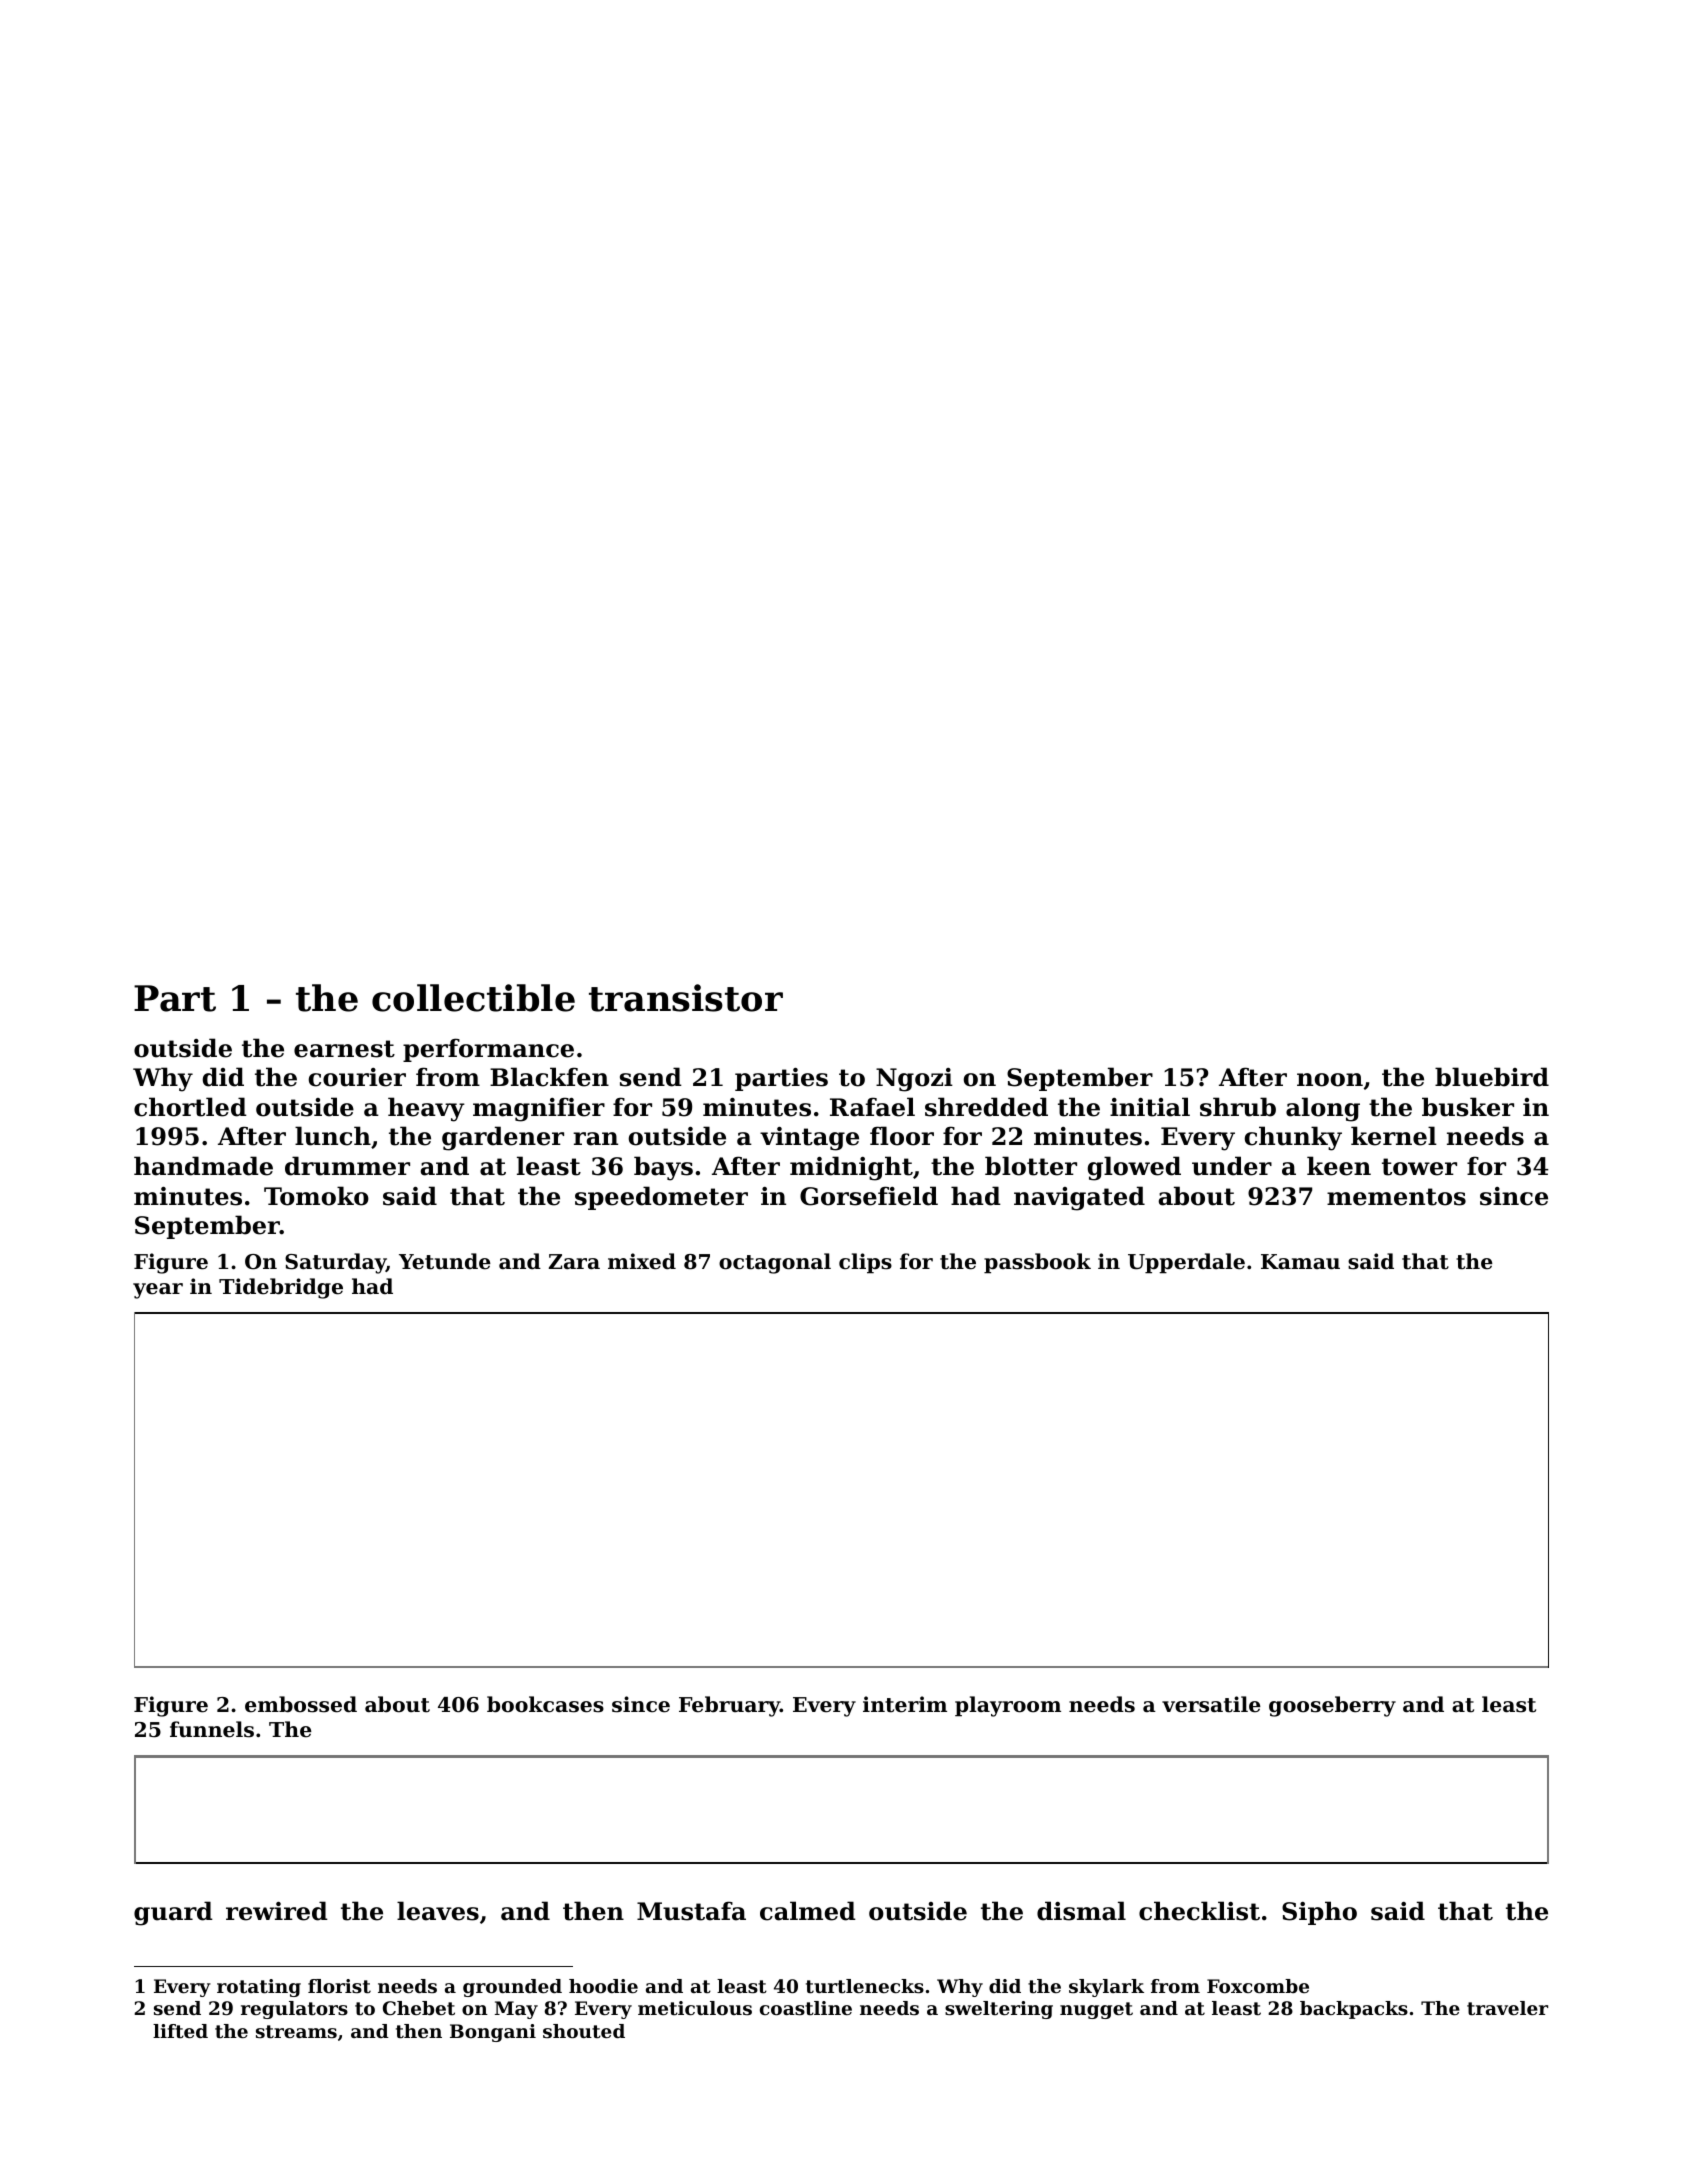 The height and width of the image is (2178, 1683). What do you see at coordinates (203, 1166) in the image?
I see `handmade` at bounding box center [203, 1166].
